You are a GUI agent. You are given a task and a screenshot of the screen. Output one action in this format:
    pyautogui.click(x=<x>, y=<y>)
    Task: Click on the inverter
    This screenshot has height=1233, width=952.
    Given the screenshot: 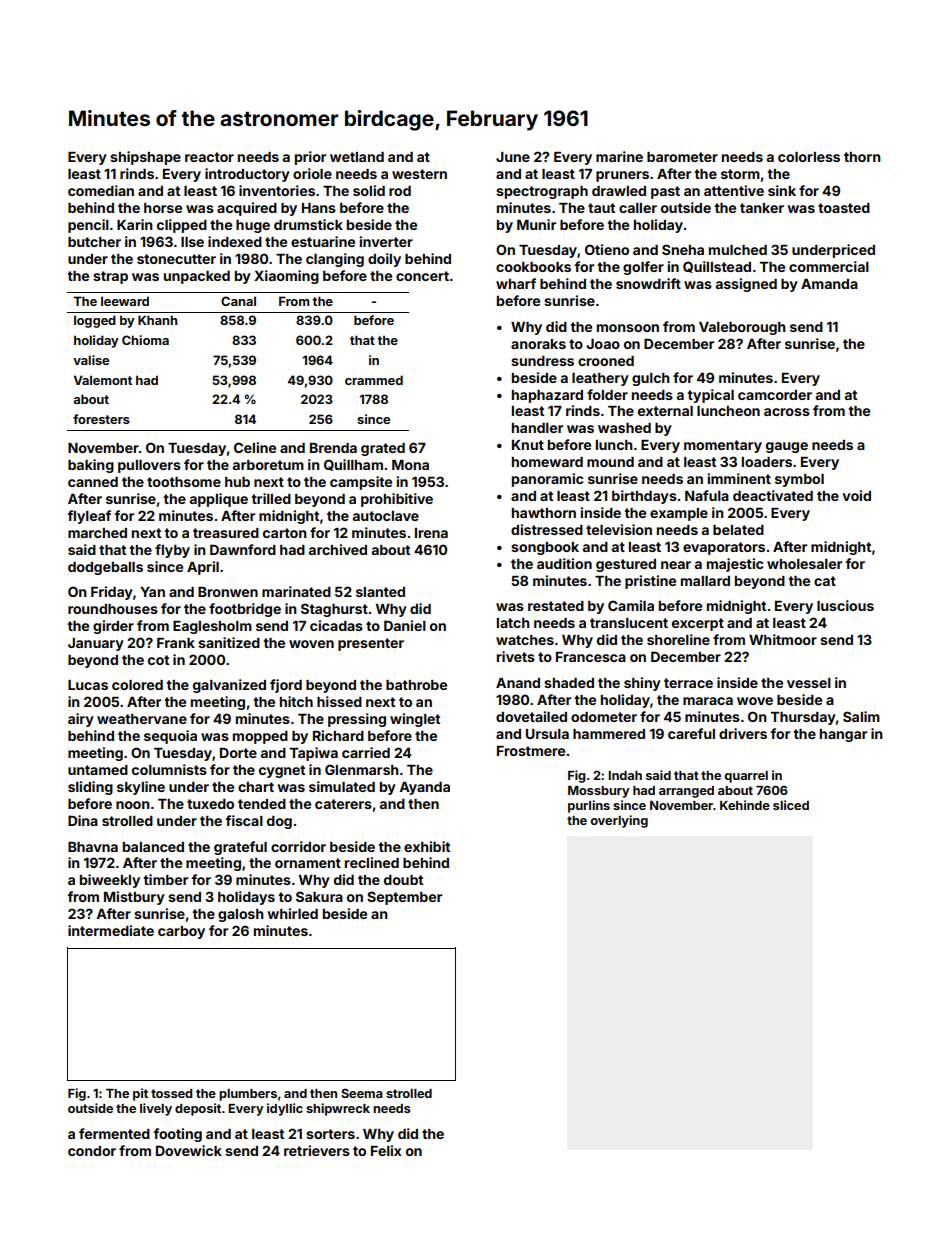 What is the action you would take?
    pyautogui.click(x=386, y=241)
